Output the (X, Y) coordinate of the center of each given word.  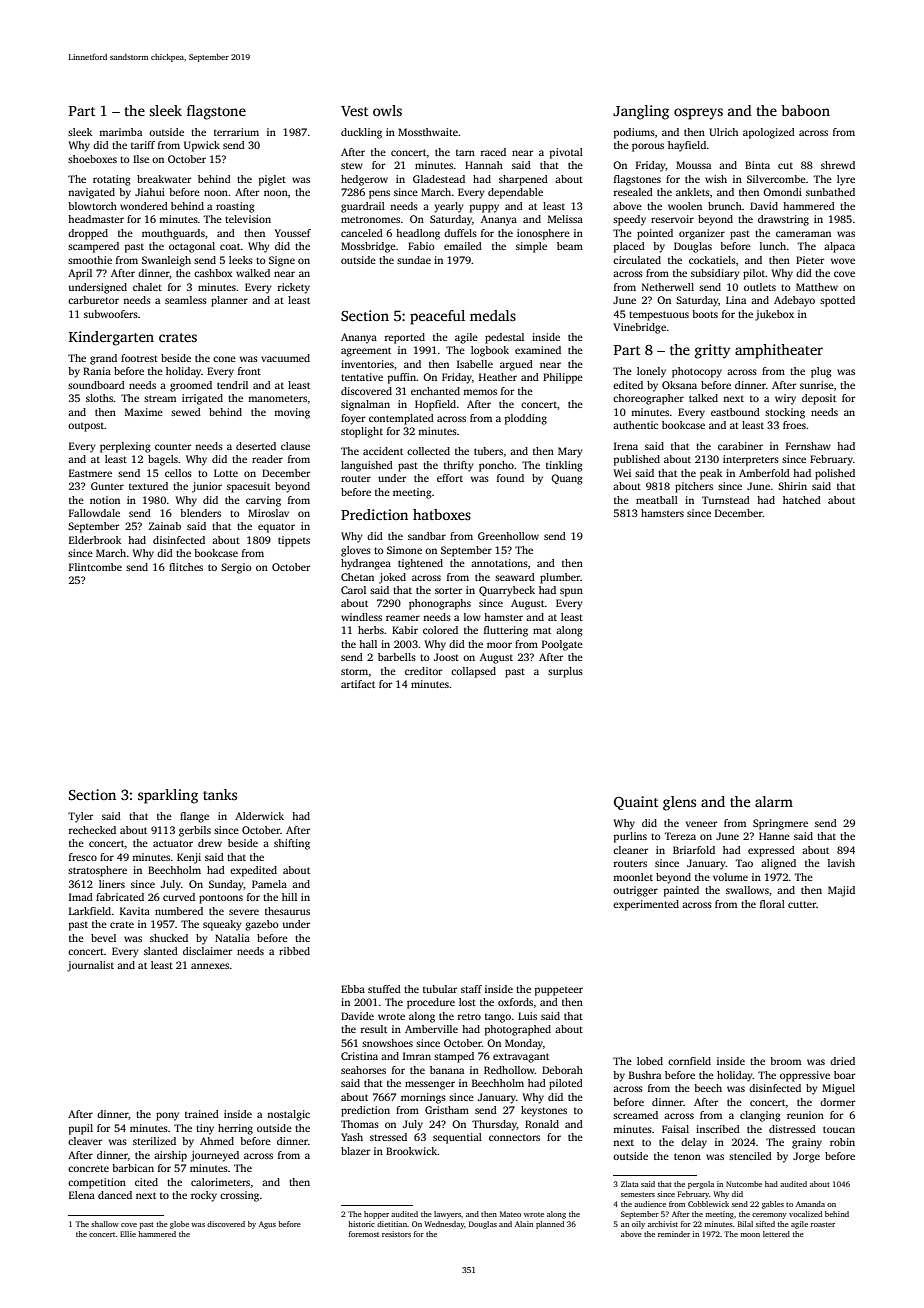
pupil (81, 1129)
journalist (90, 966)
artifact (358, 684)
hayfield (687, 146)
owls (387, 110)
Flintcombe (95, 567)
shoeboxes (92, 159)
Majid (841, 891)
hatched (802, 500)
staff (471, 989)
